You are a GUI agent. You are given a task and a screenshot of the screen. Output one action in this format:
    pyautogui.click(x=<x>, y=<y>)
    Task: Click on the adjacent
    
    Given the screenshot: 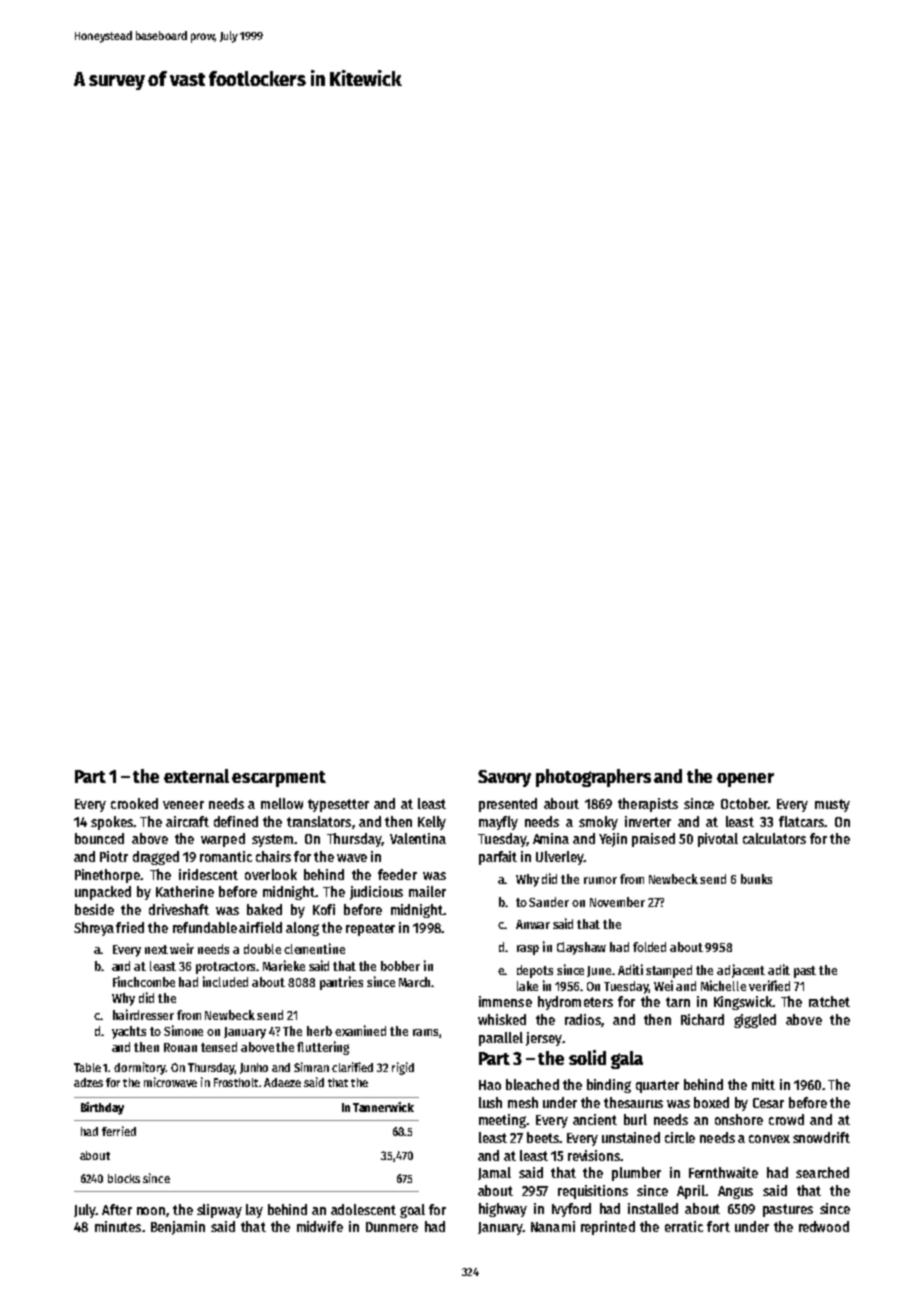 What is the action you would take?
    pyautogui.click(x=741, y=971)
